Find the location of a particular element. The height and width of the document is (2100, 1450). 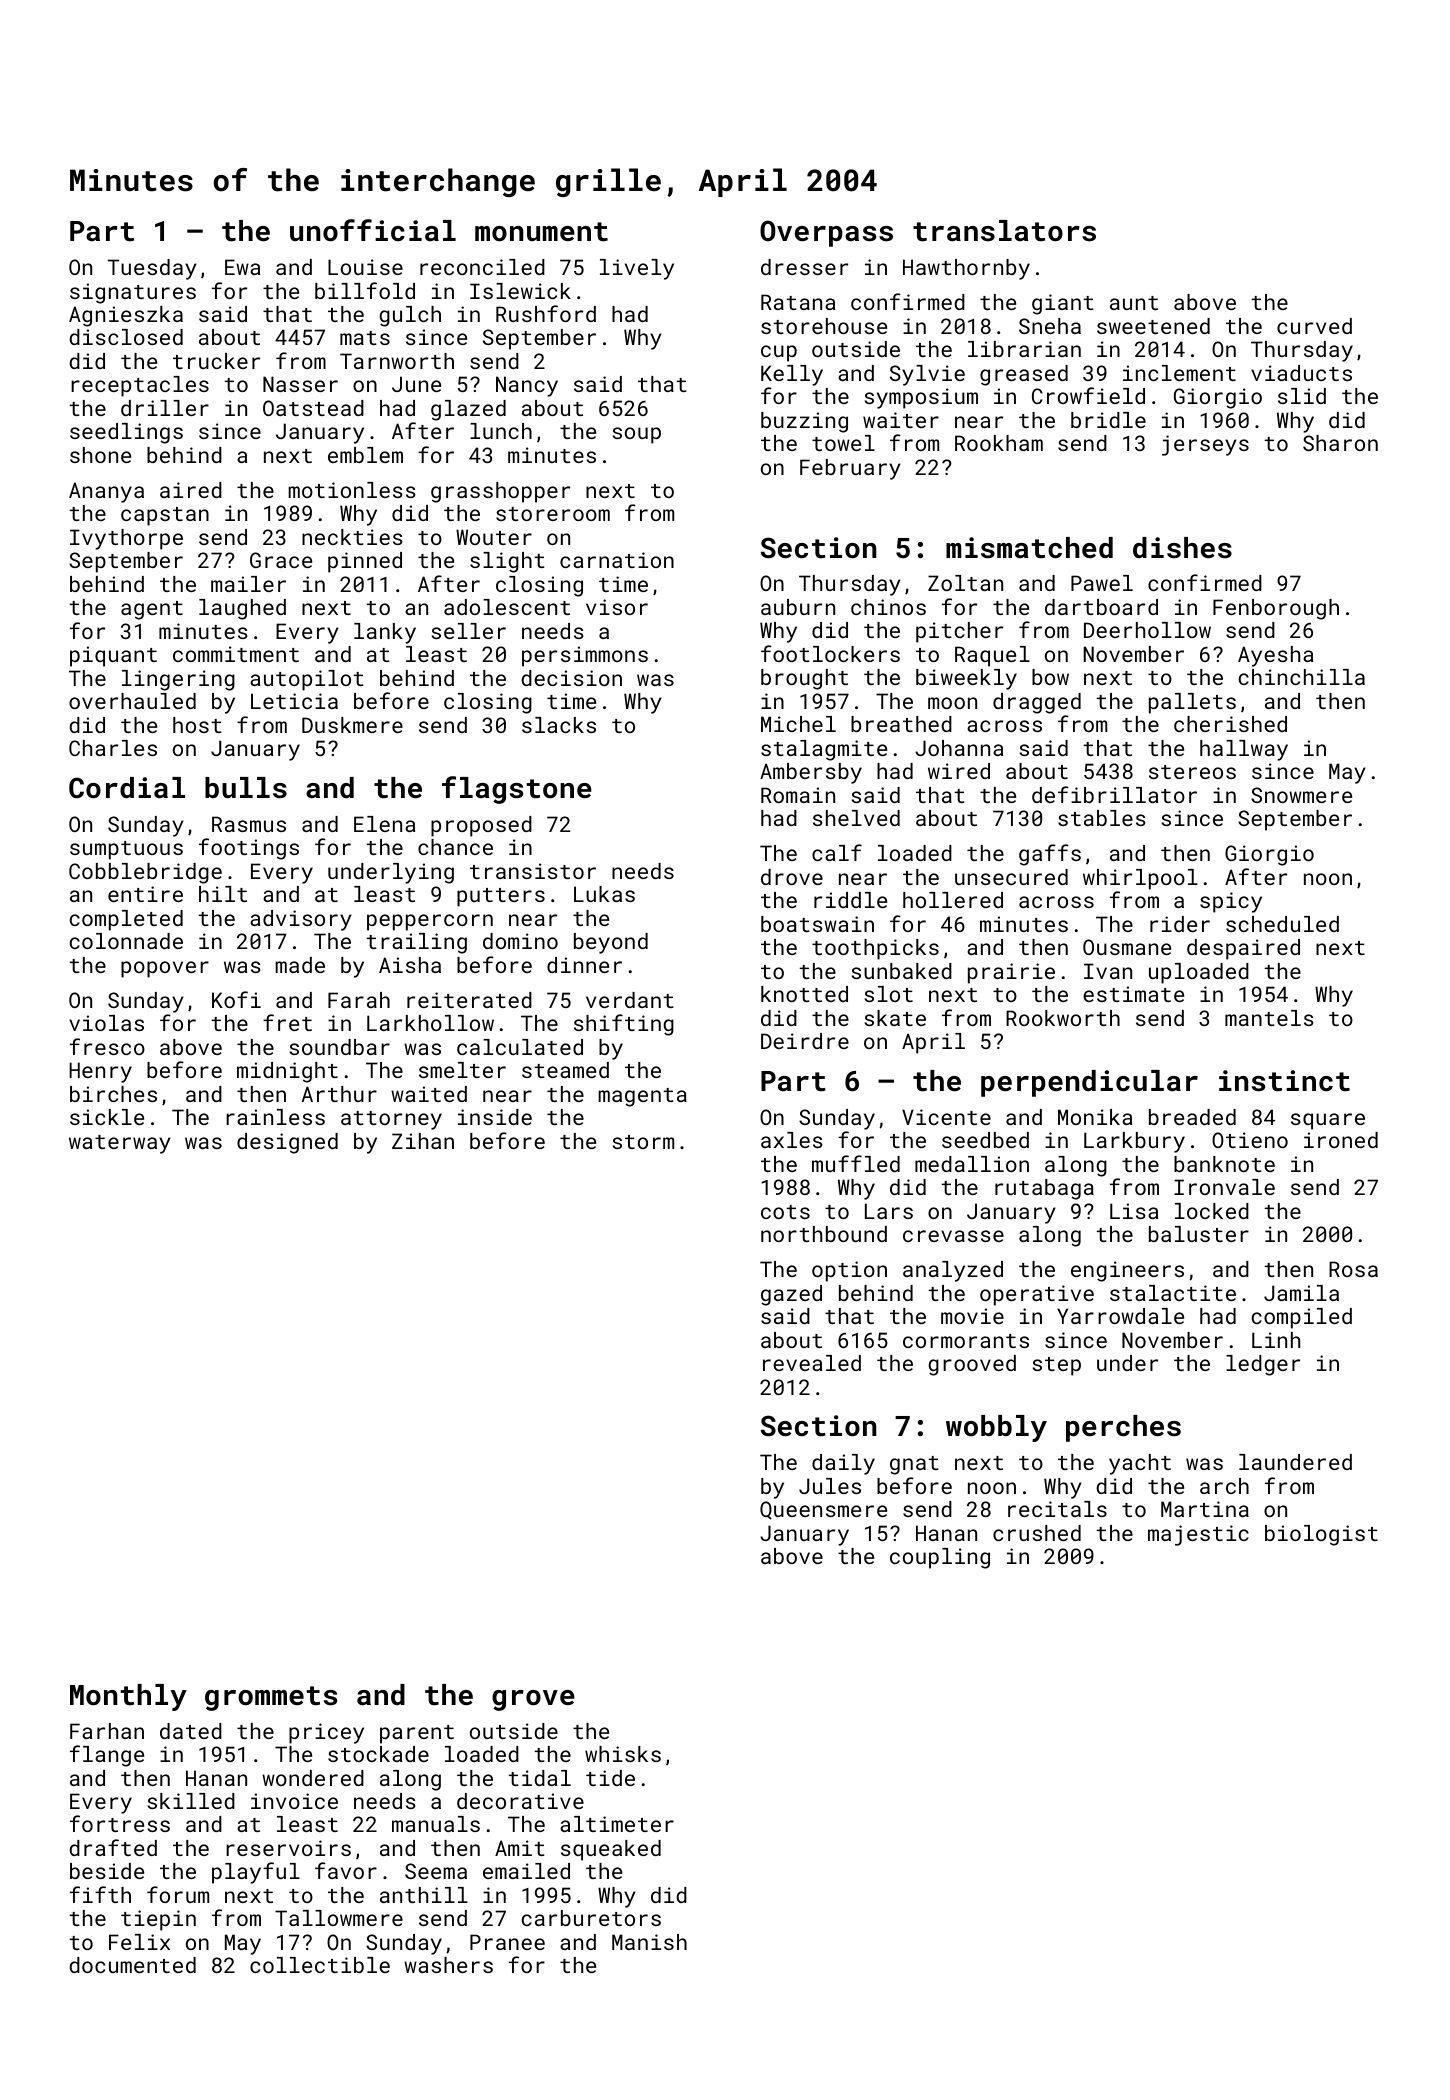

storm is located at coordinates (643, 1142).
